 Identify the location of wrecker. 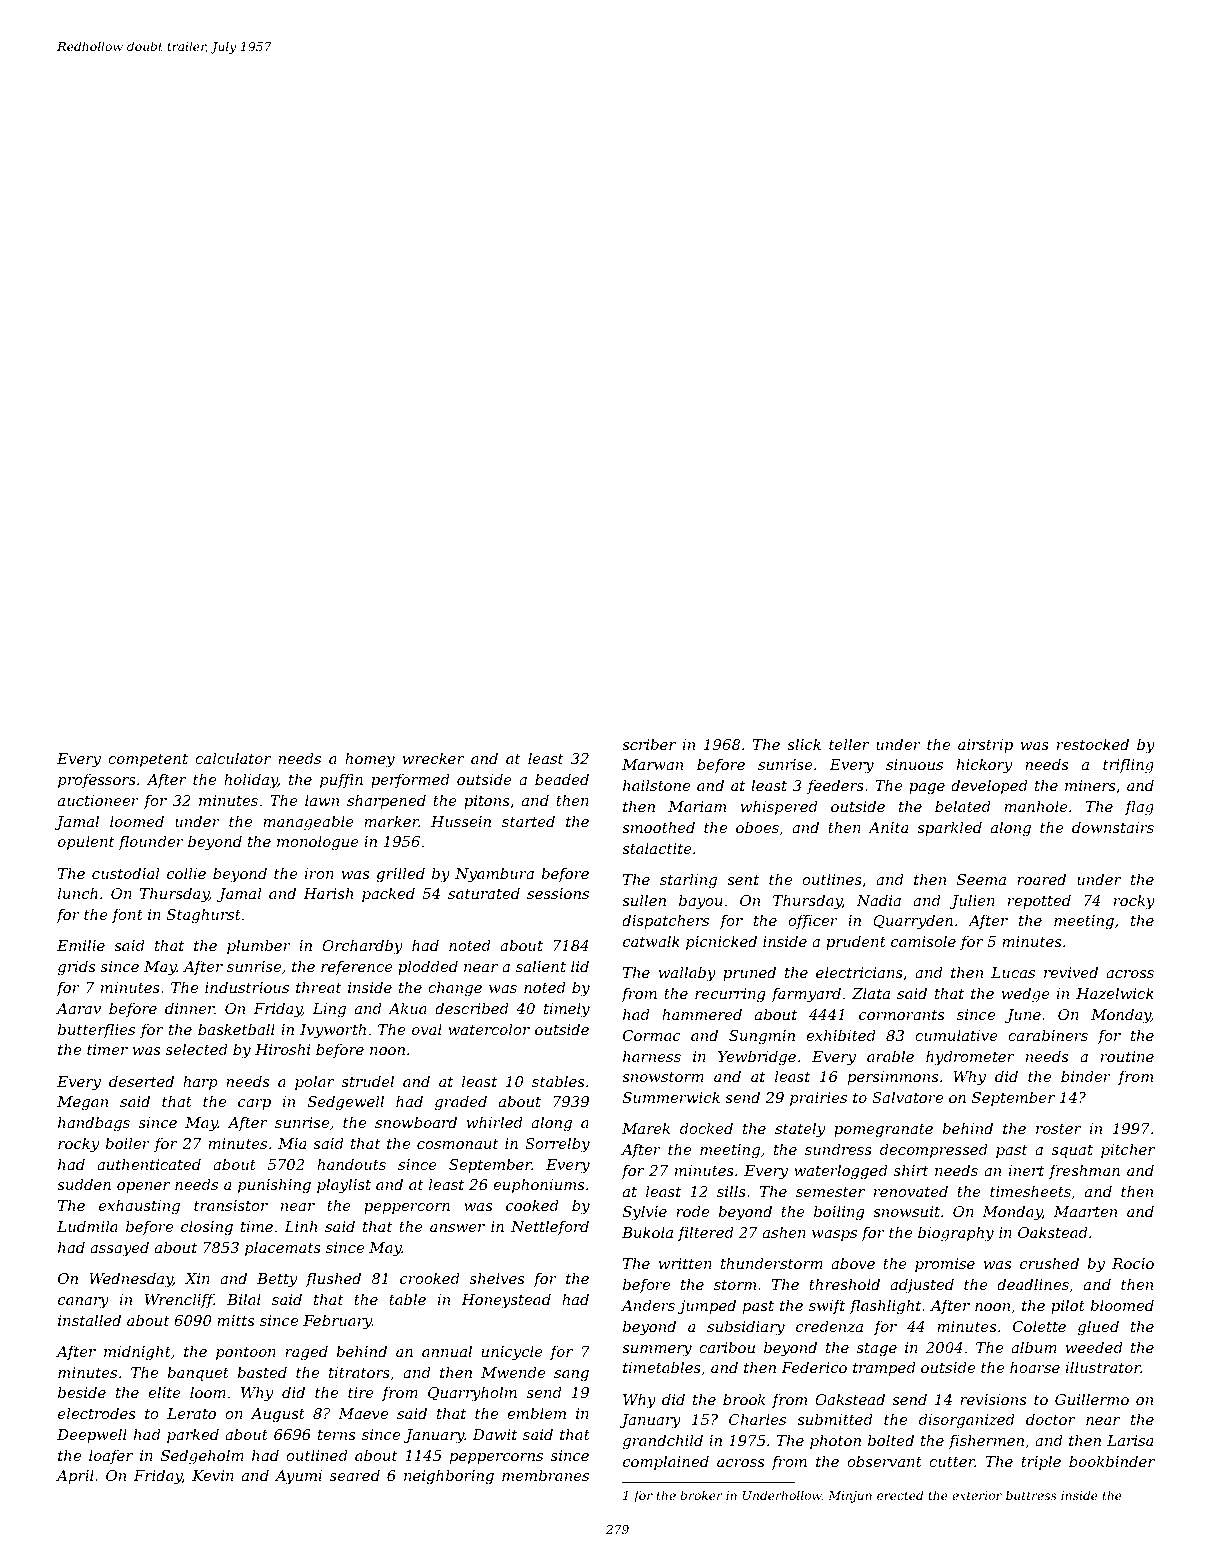
(433, 758).
